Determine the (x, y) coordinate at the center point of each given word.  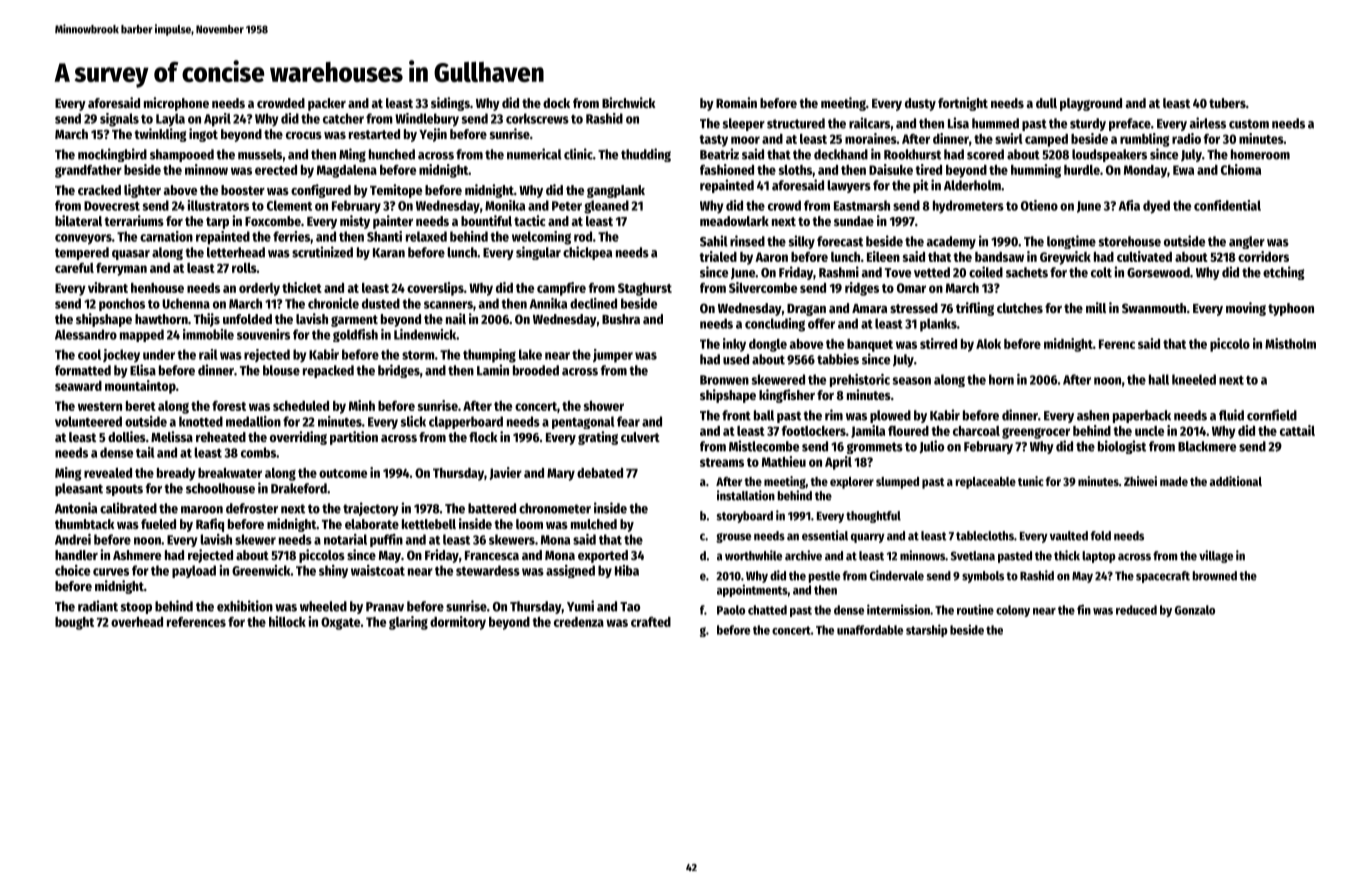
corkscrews (537, 118)
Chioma (1241, 169)
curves (111, 572)
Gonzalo (1195, 610)
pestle (824, 577)
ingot (203, 135)
